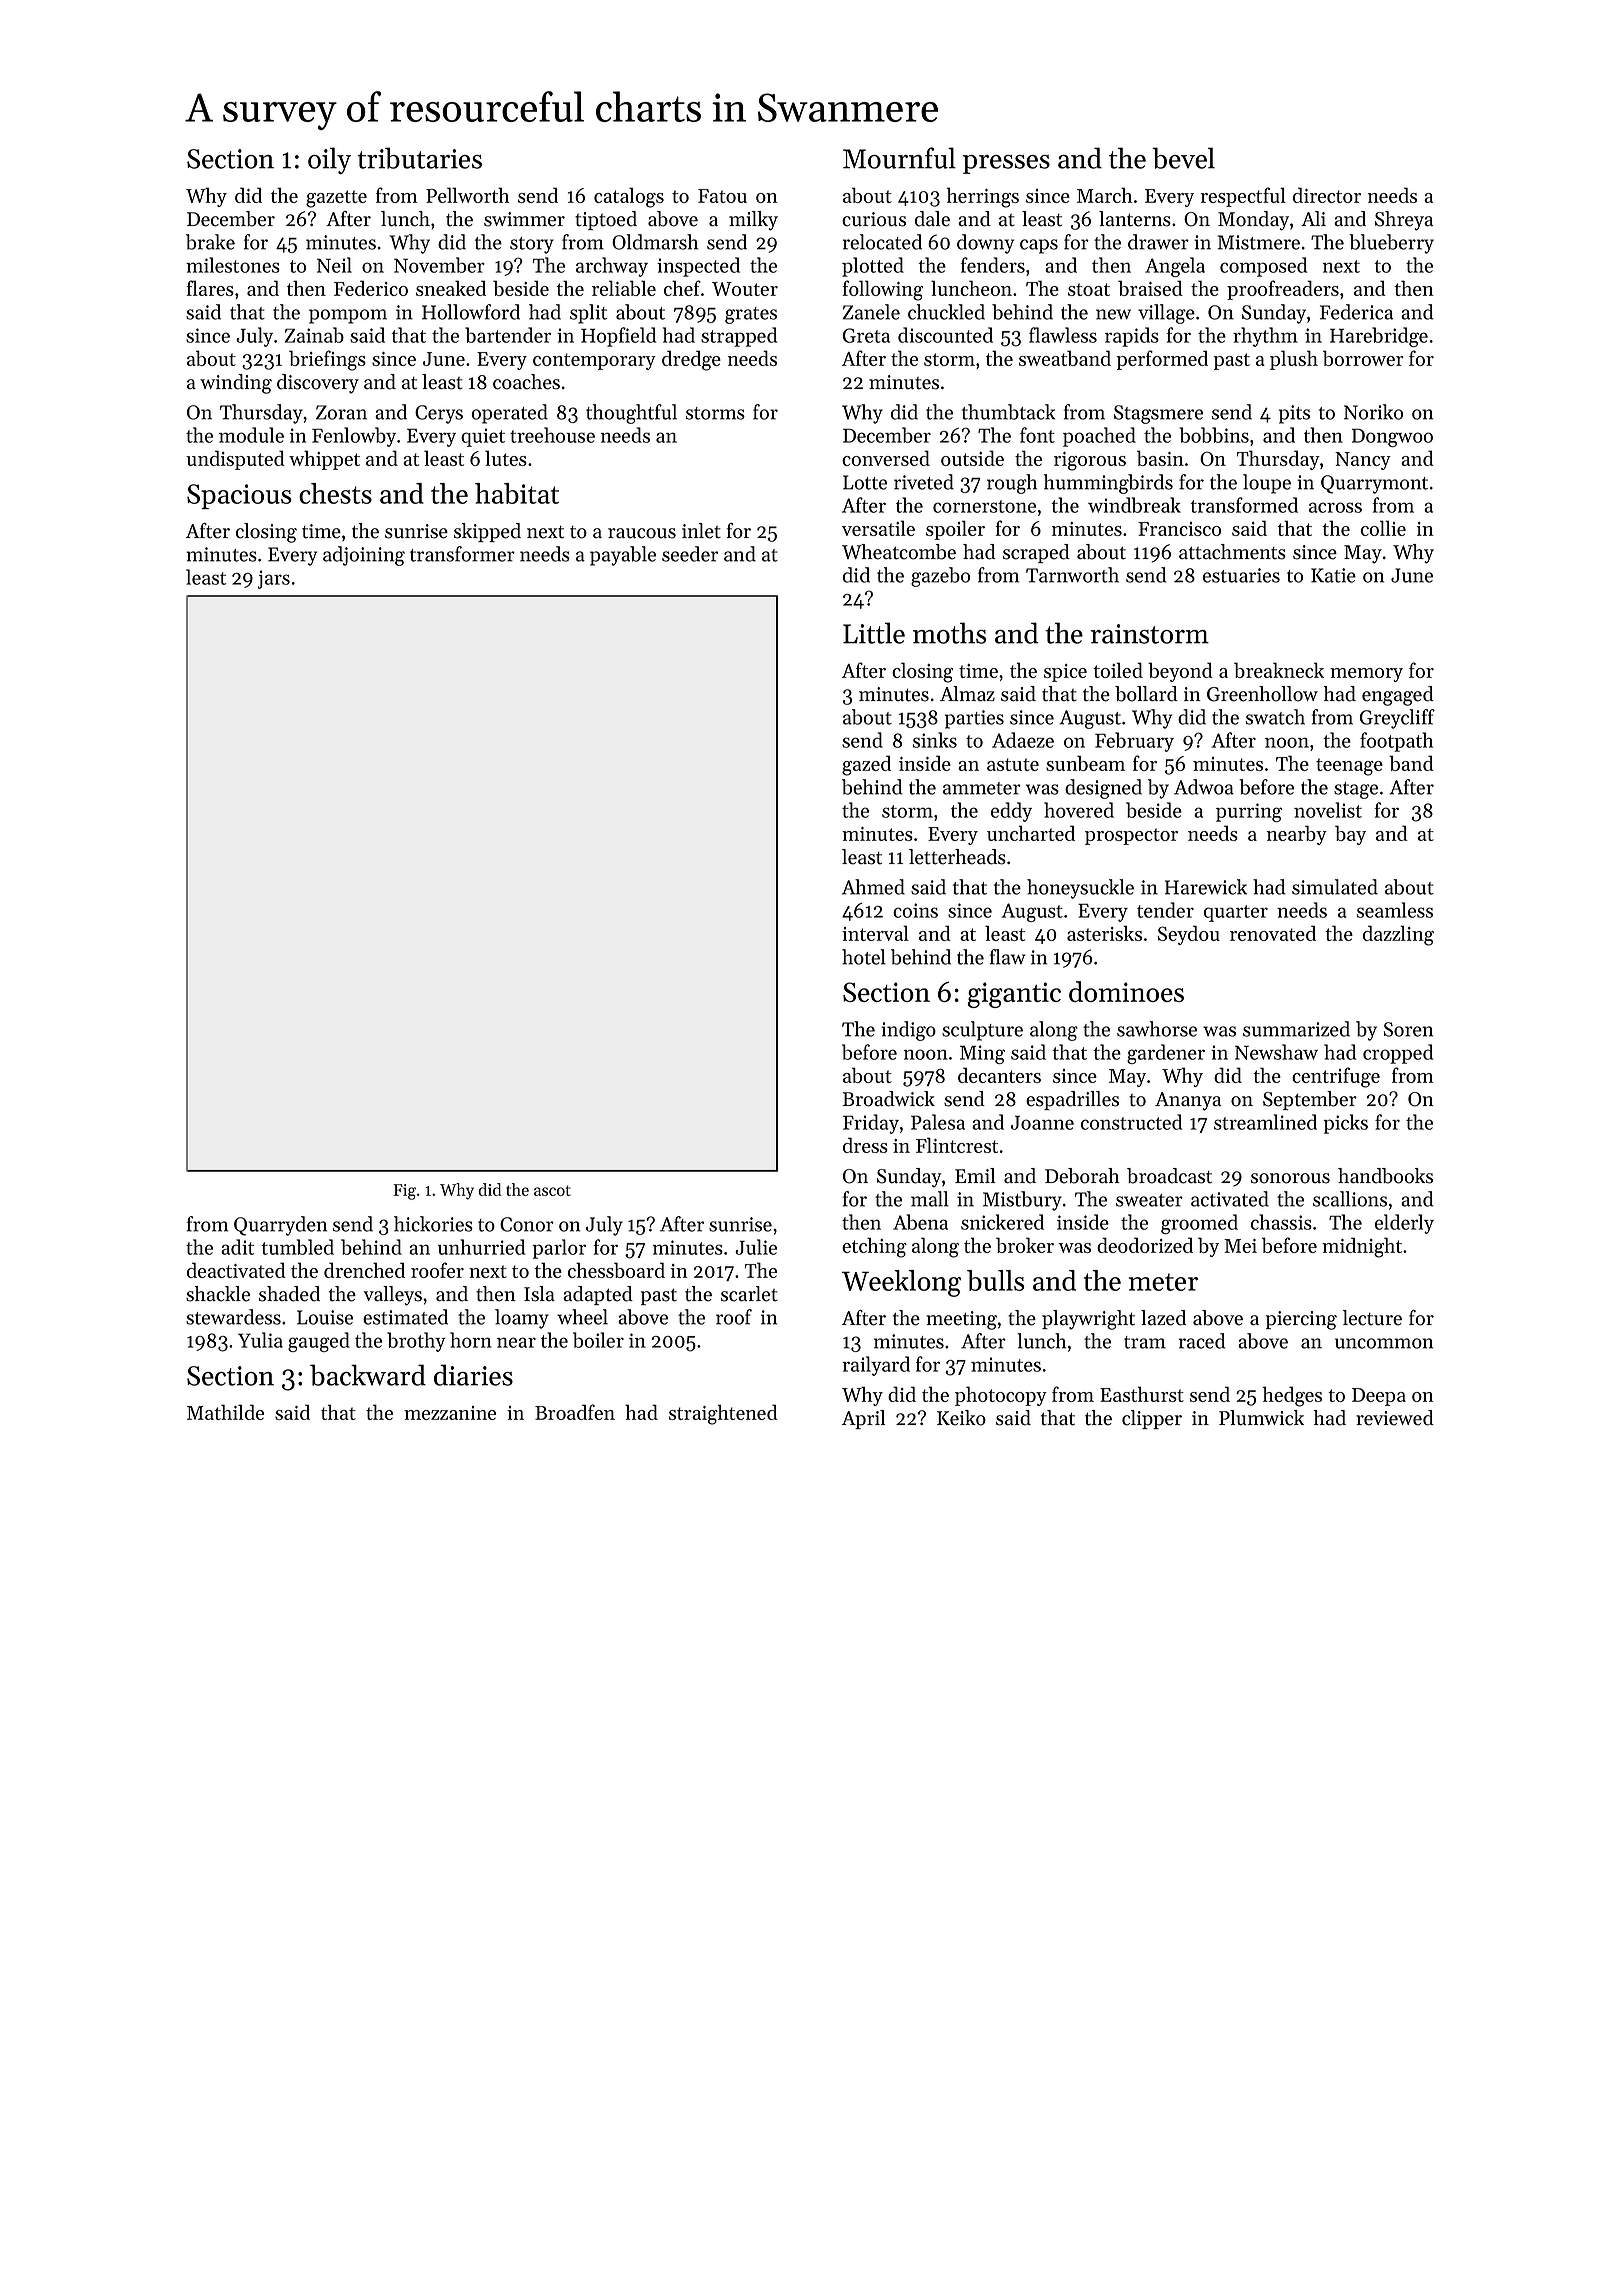 The height and width of the screenshot is (2292, 1620). I want to click on engaged, so click(1398, 696).
